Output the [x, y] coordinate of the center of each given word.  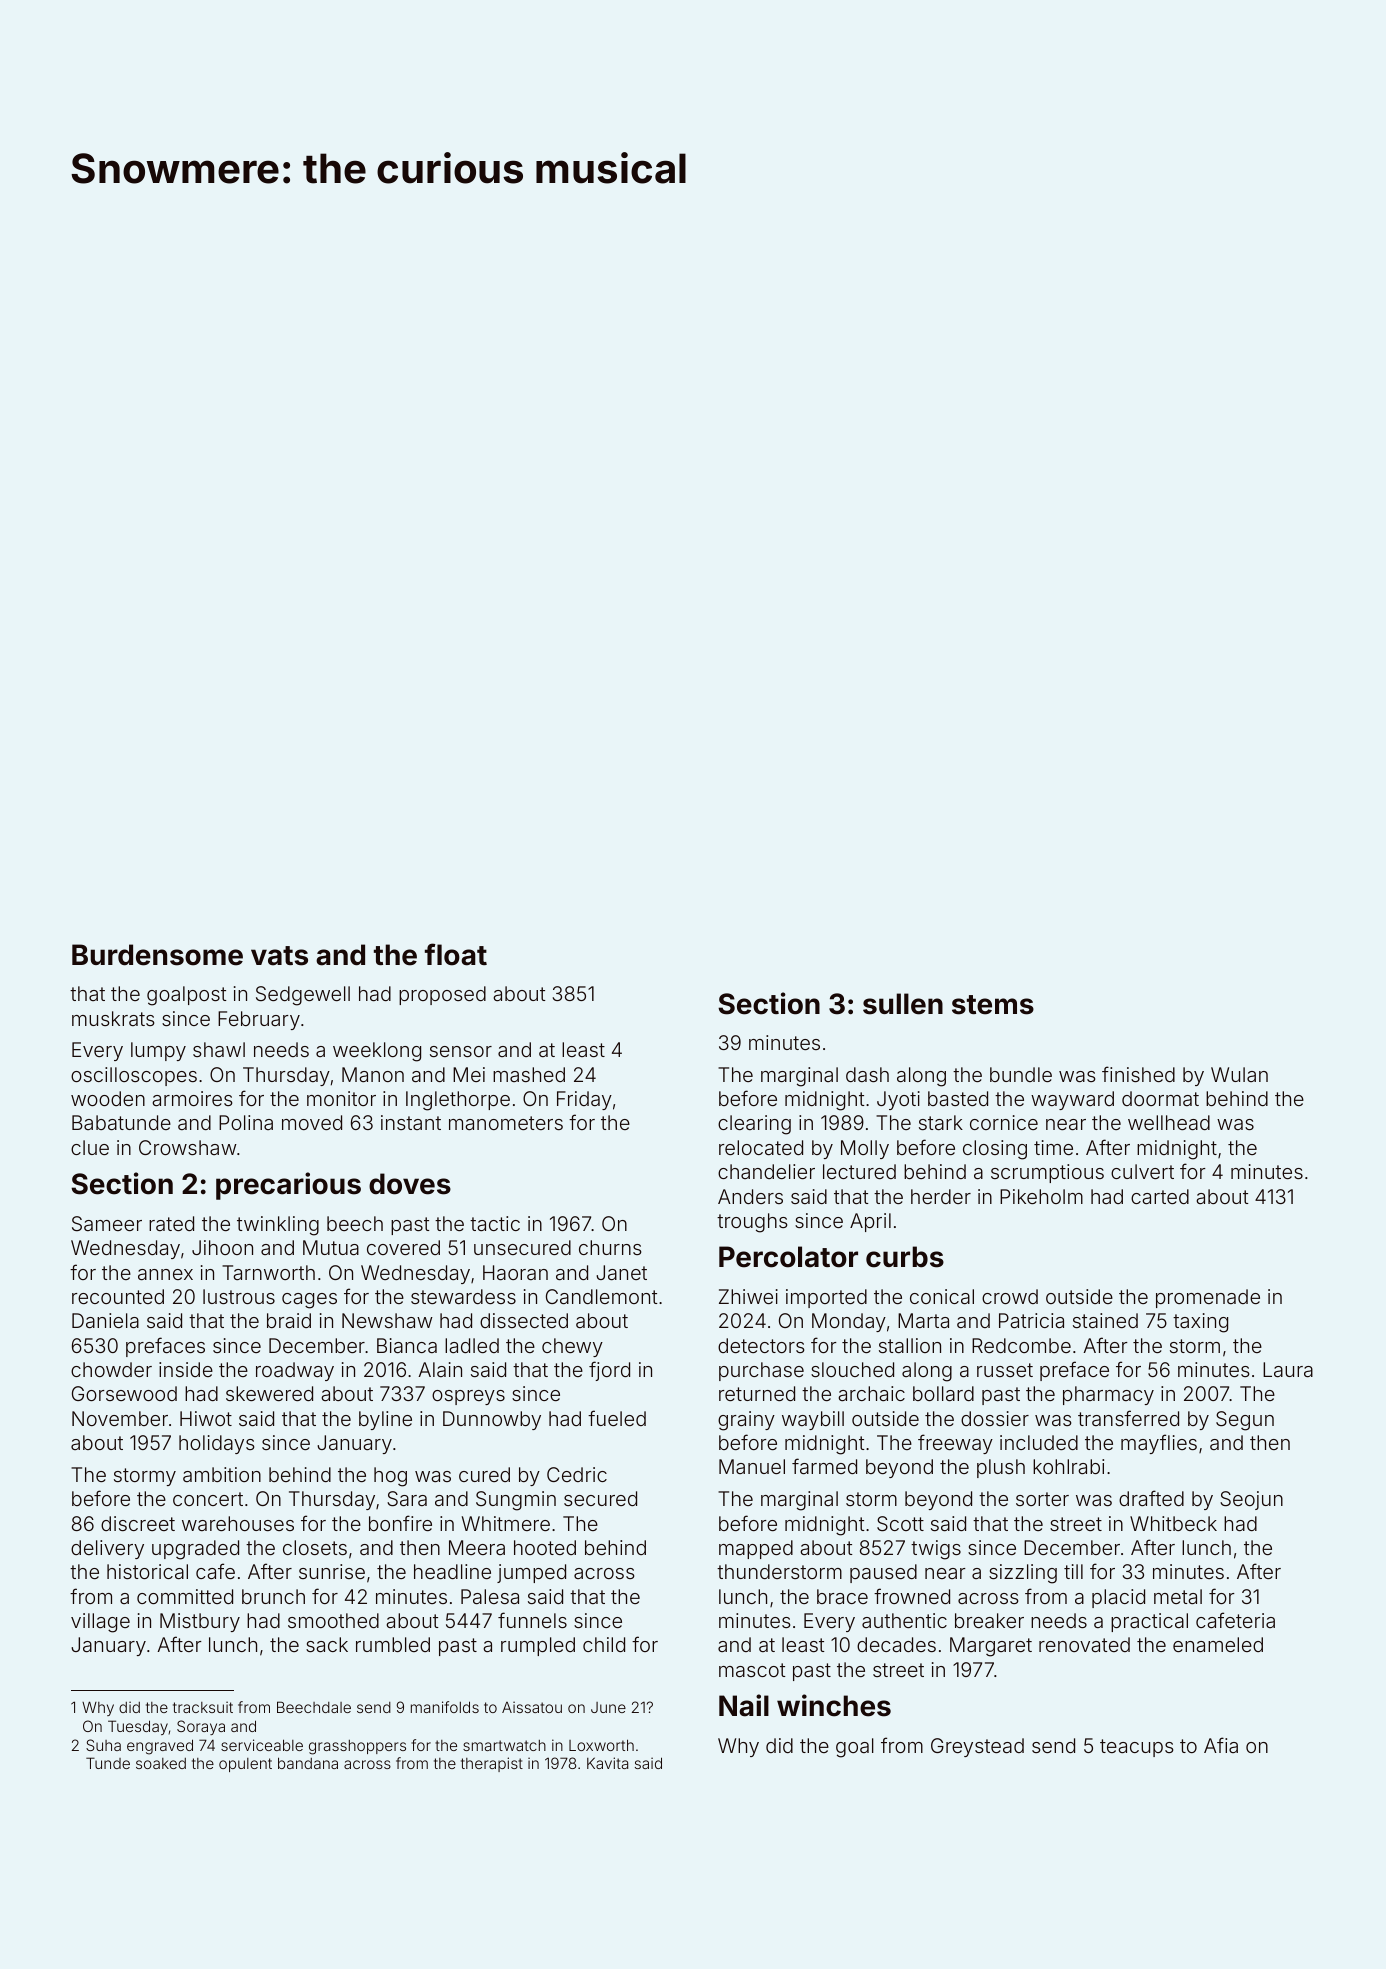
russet [1005, 1370]
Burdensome [157, 955]
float [456, 954]
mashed [529, 1074]
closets [315, 1547]
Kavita [607, 1763]
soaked [161, 1763]
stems [993, 1005]
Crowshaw [188, 1147]
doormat [1160, 1098]
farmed [824, 1466]
